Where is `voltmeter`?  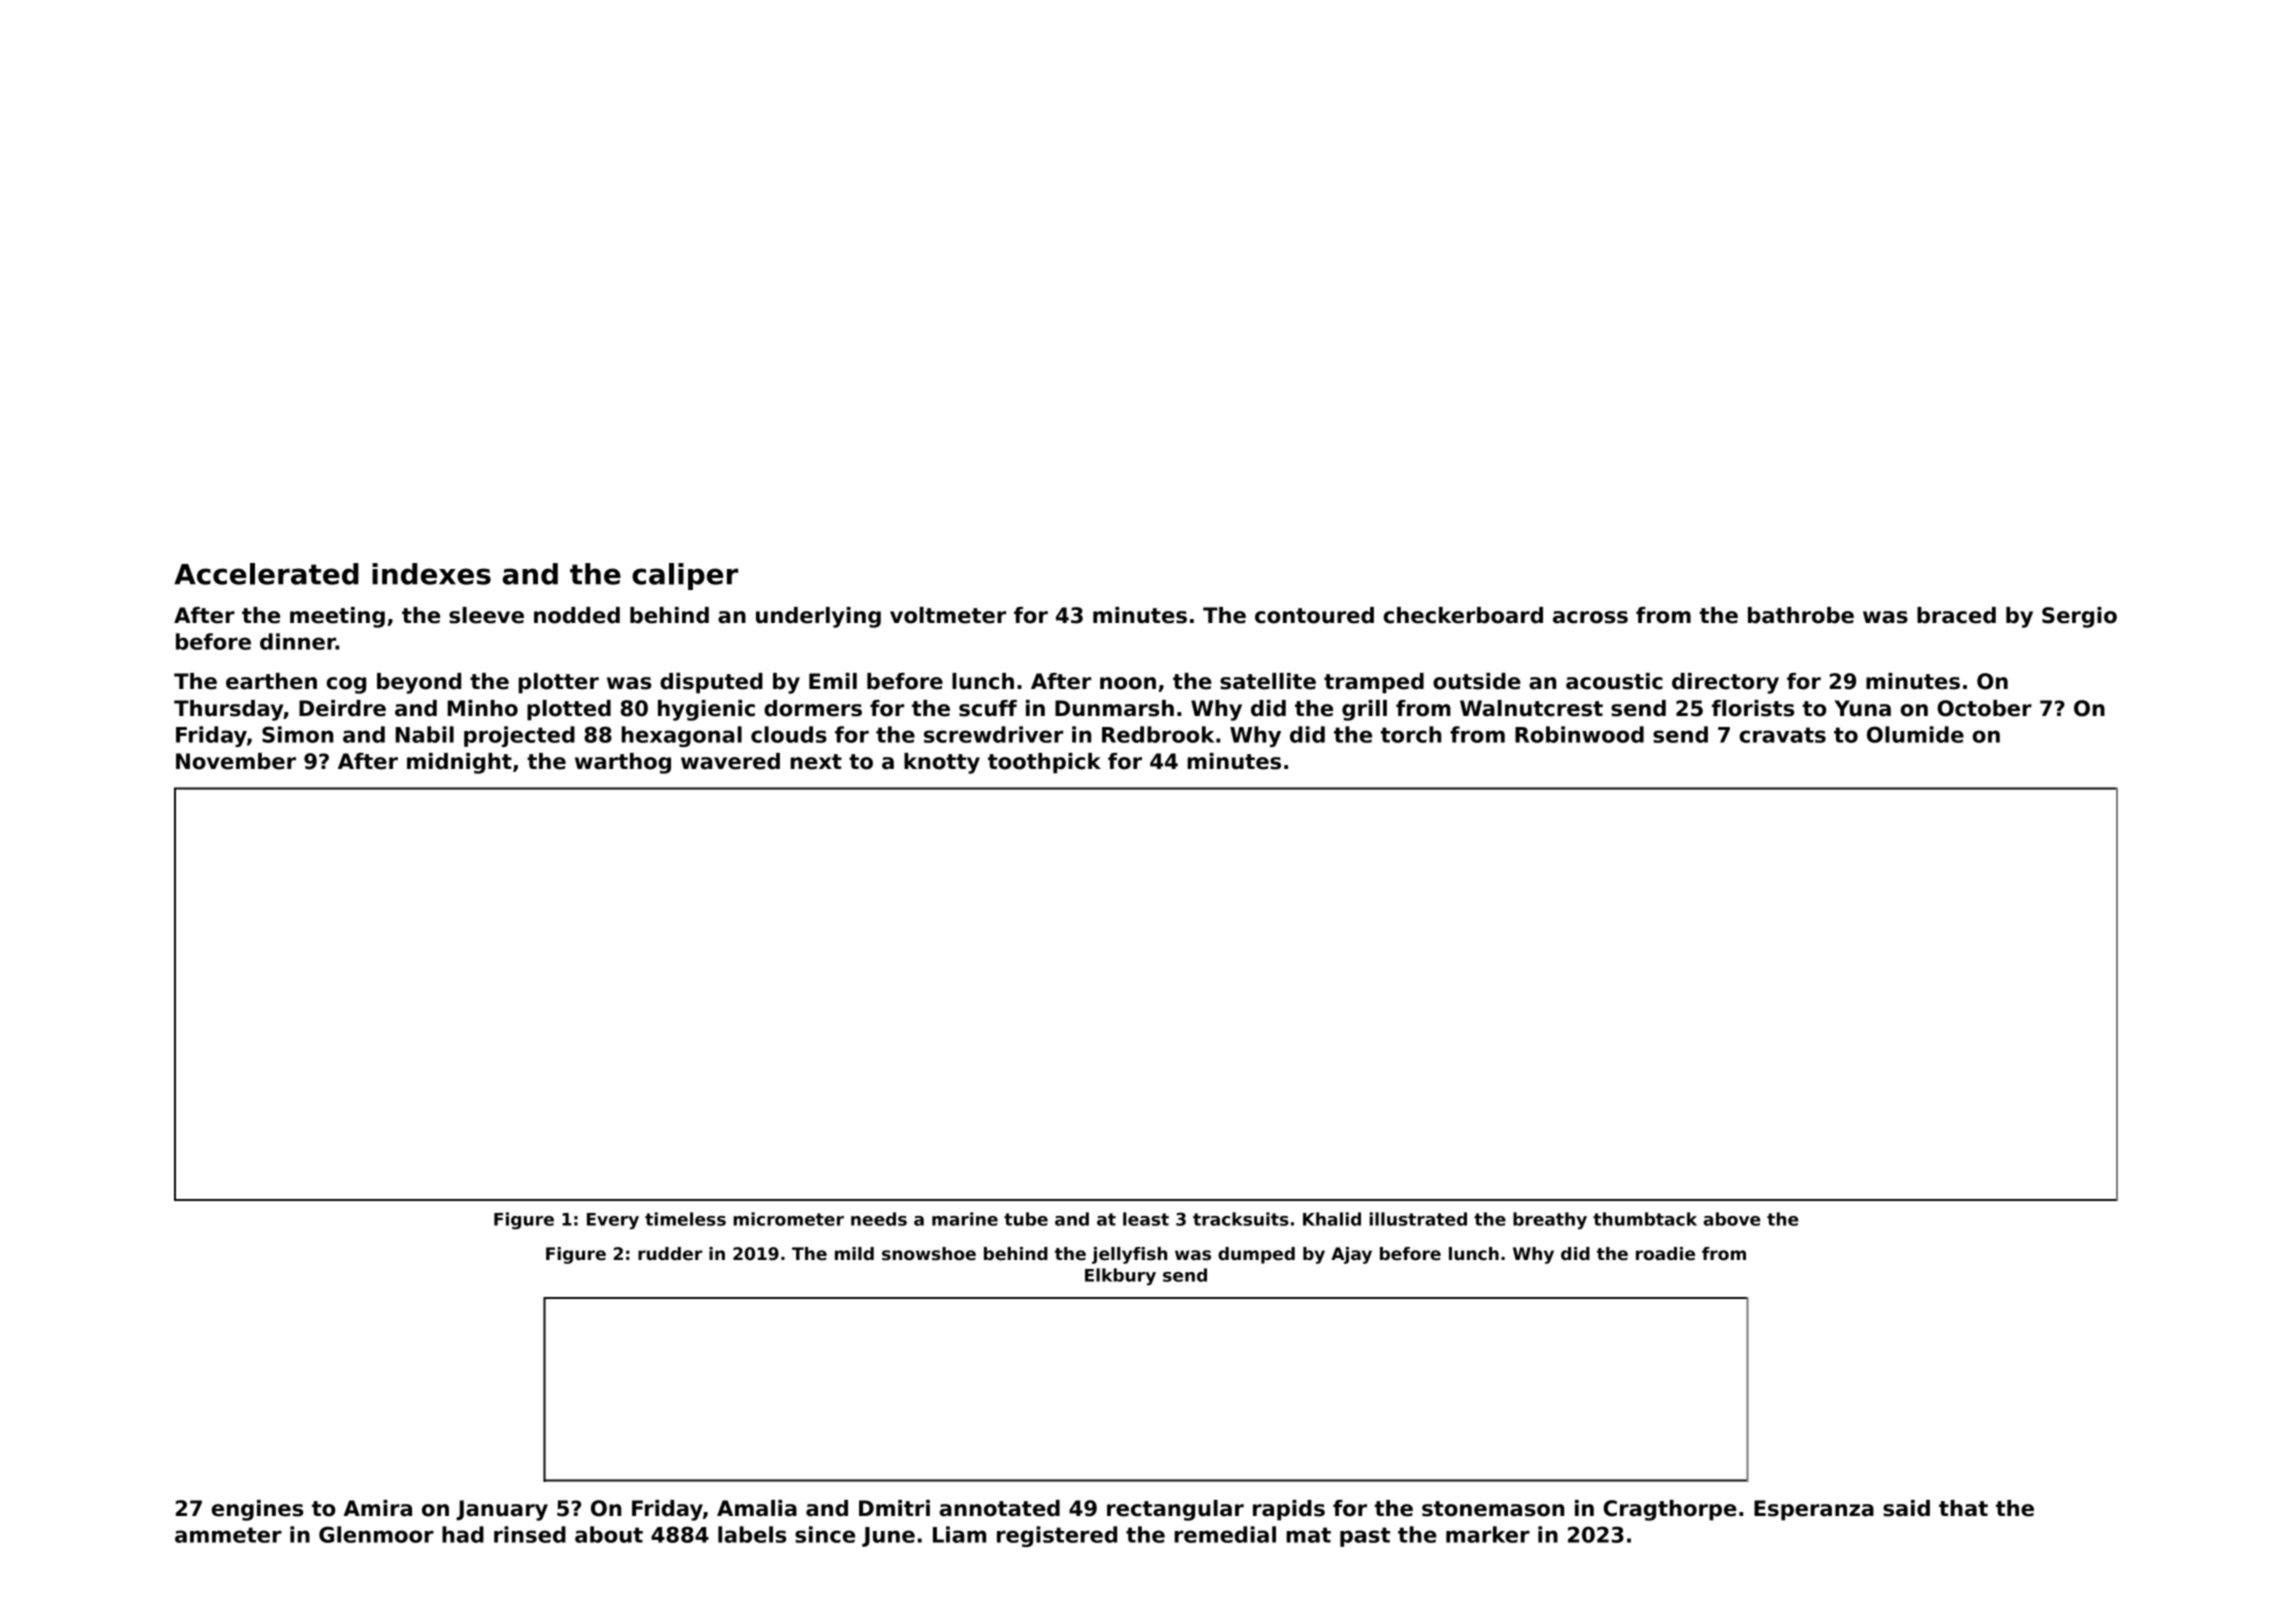 voltmeter is located at coordinates (948, 615).
